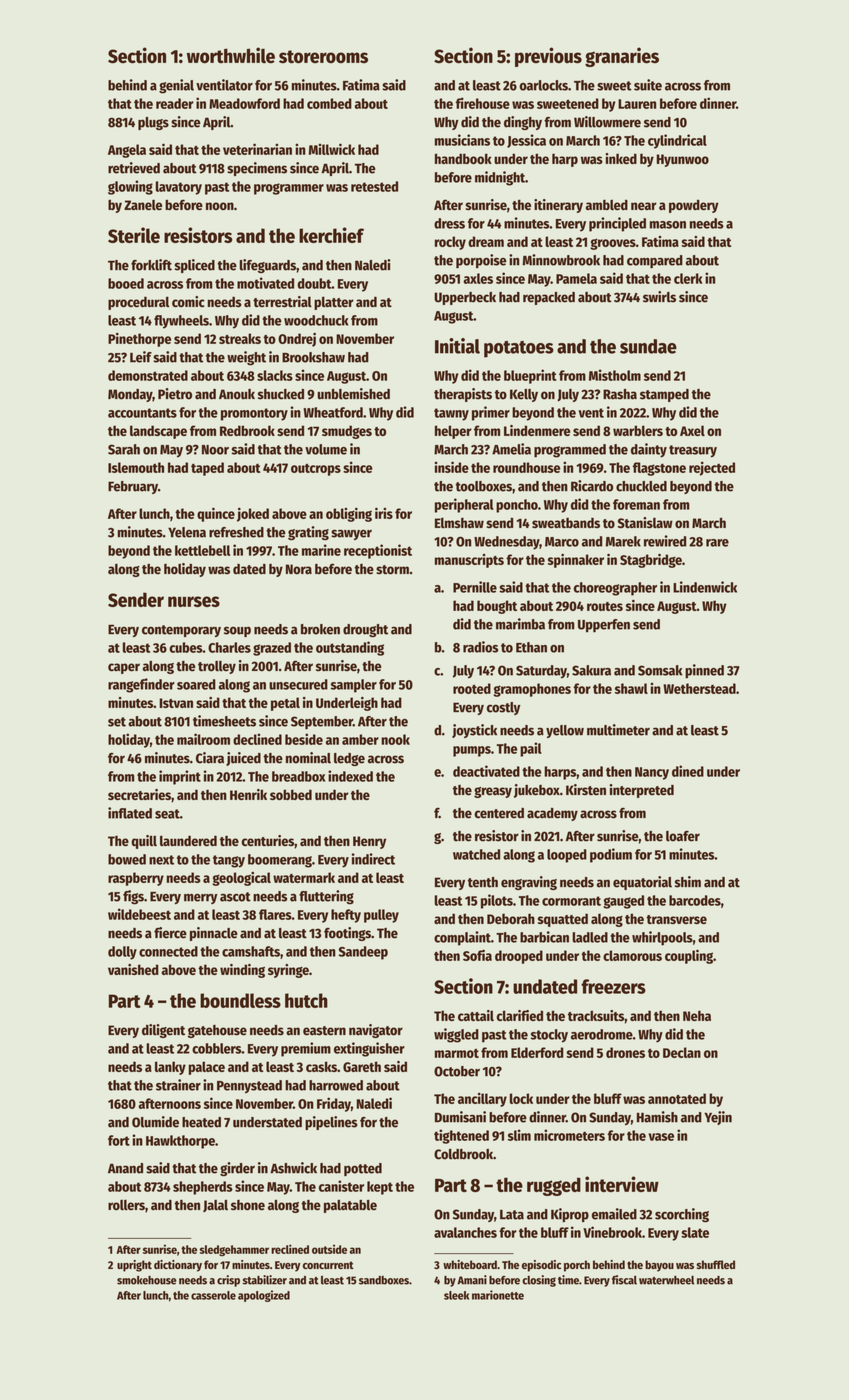  Describe the element at coordinates (474, 731) in the screenshot. I see `joystick` at that location.
